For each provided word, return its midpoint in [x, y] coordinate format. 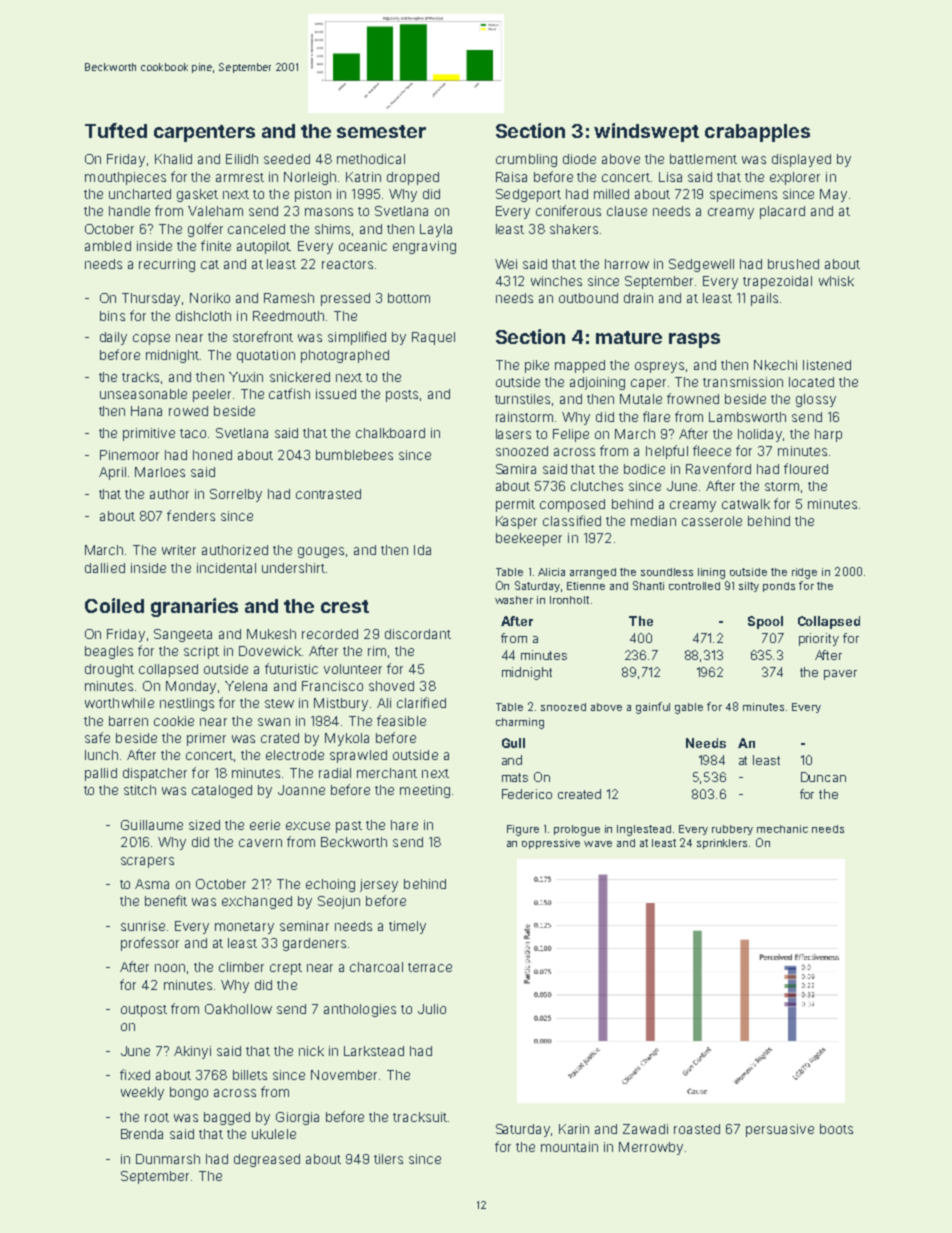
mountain [569, 1147]
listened [827, 365]
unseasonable [143, 394]
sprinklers [722, 844]
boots [836, 1129]
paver [840, 675]
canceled [256, 229]
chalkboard [390, 433]
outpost [144, 1011]
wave [598, 844]
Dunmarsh [168, 1159]
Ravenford [718, 468]
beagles [109, 652]
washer [514, 600]
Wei [506, 264]
